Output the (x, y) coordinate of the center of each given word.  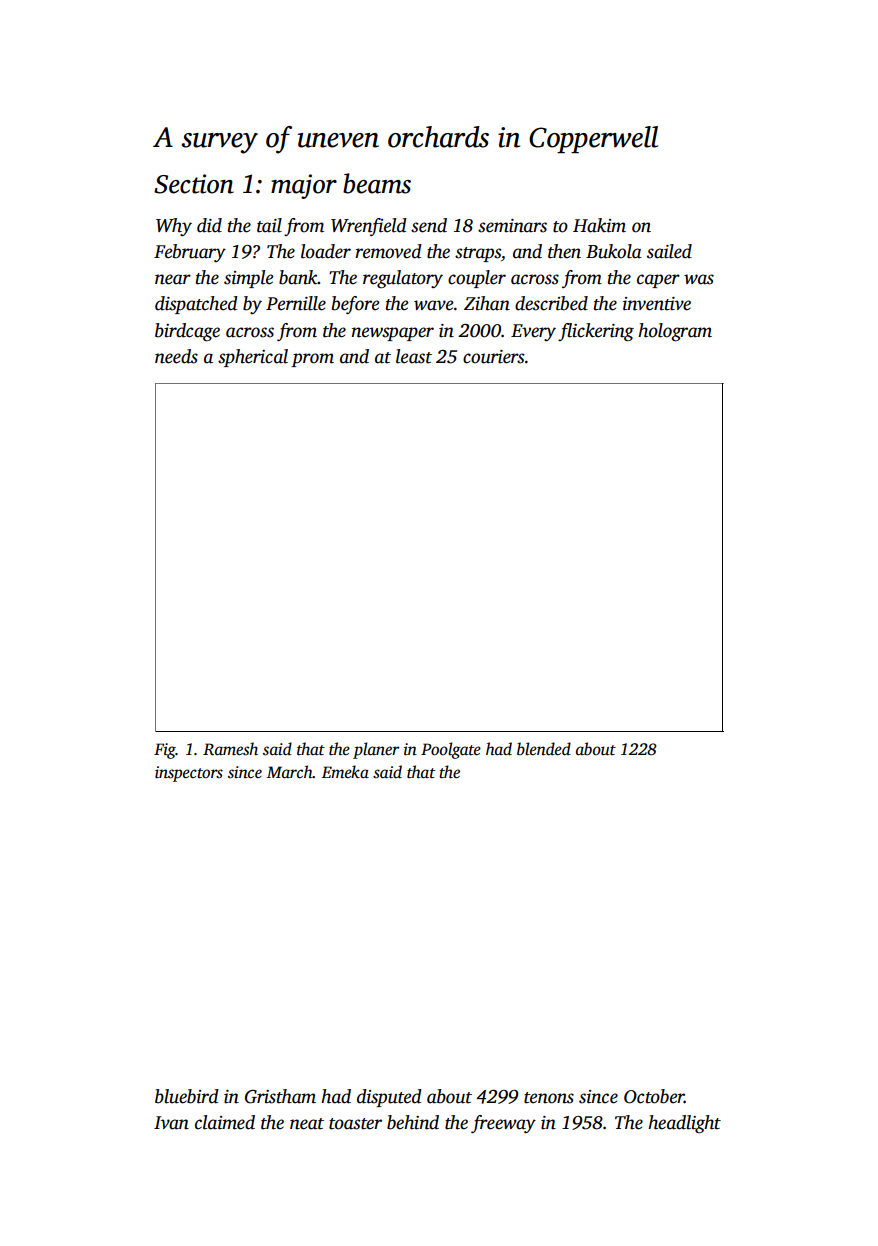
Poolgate (451, 750)
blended (544, 749)
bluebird (187, 1096)
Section (194, 184)
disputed (389, 1098)
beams (377, 183)
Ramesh (230, 749)
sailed (669, 251)
